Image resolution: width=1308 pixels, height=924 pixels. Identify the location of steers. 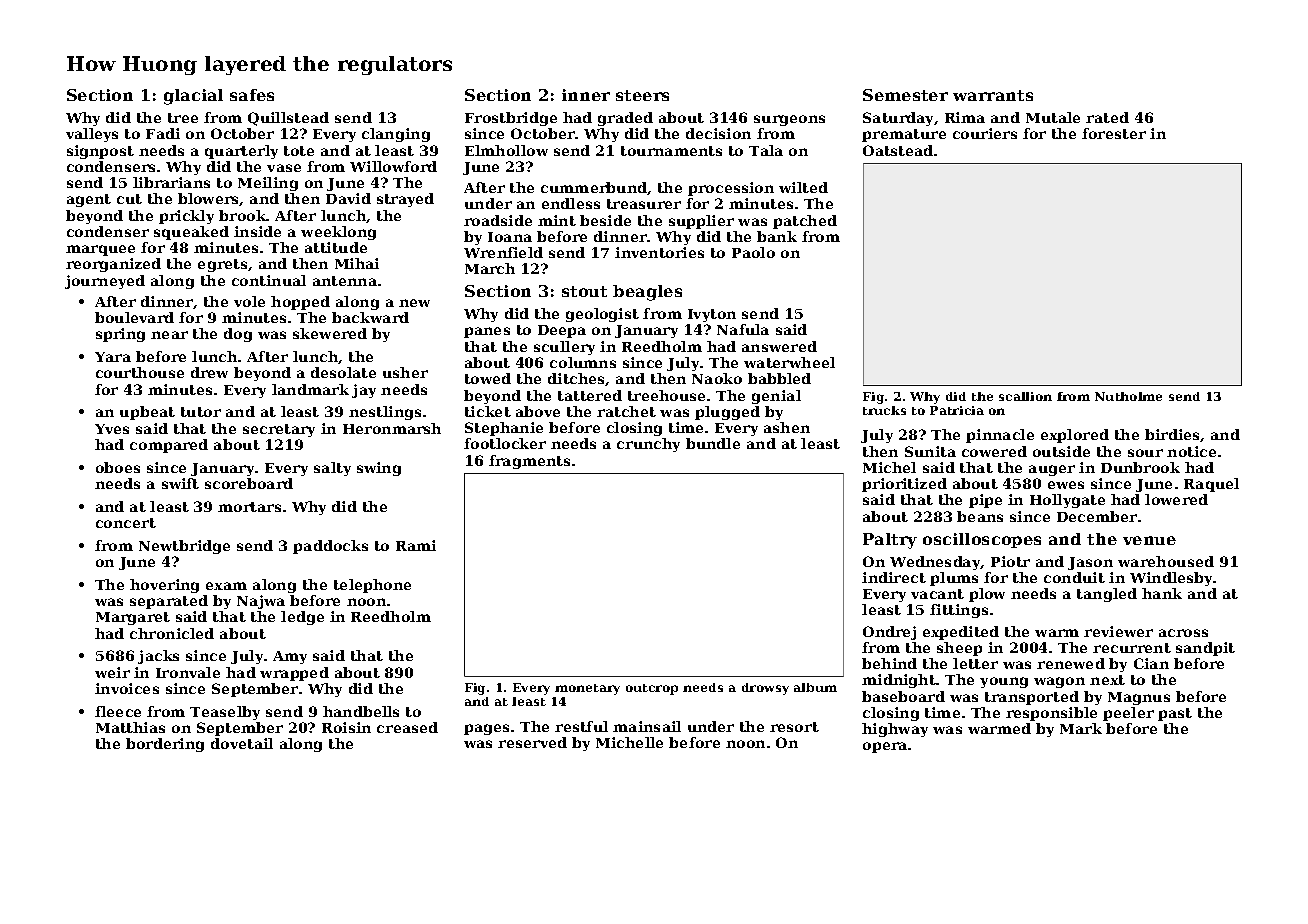
(642, 95).
